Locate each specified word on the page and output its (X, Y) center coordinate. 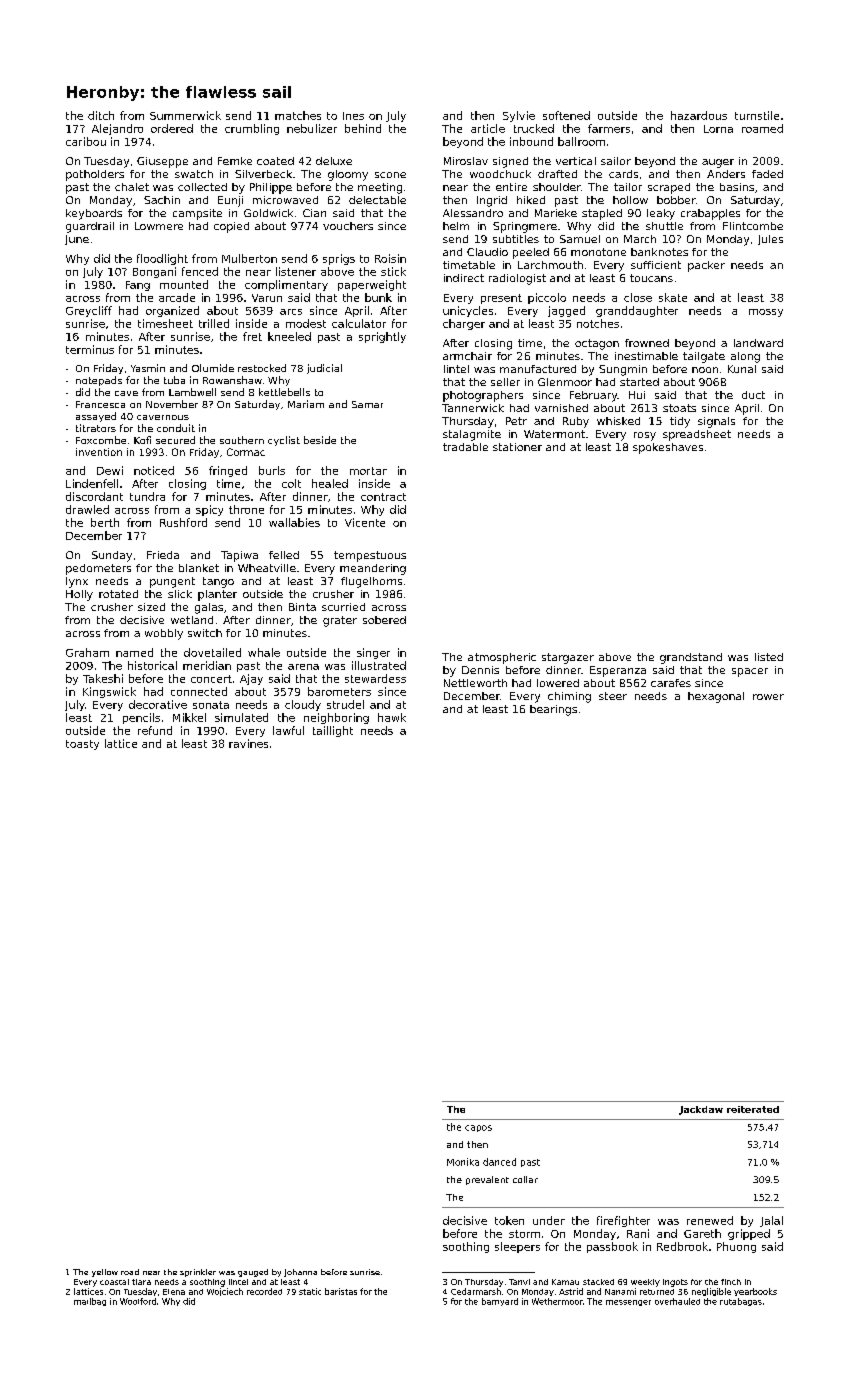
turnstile (757, 115)
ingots (675, 1283)
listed (769, 657)
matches (298, 115)
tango (218, 582)
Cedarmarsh (476, 1291)
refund (155, 730)
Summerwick (185, 115)
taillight (333, 731)
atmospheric (502, 658)
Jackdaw (701, 1110)
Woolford (138, 1301)
